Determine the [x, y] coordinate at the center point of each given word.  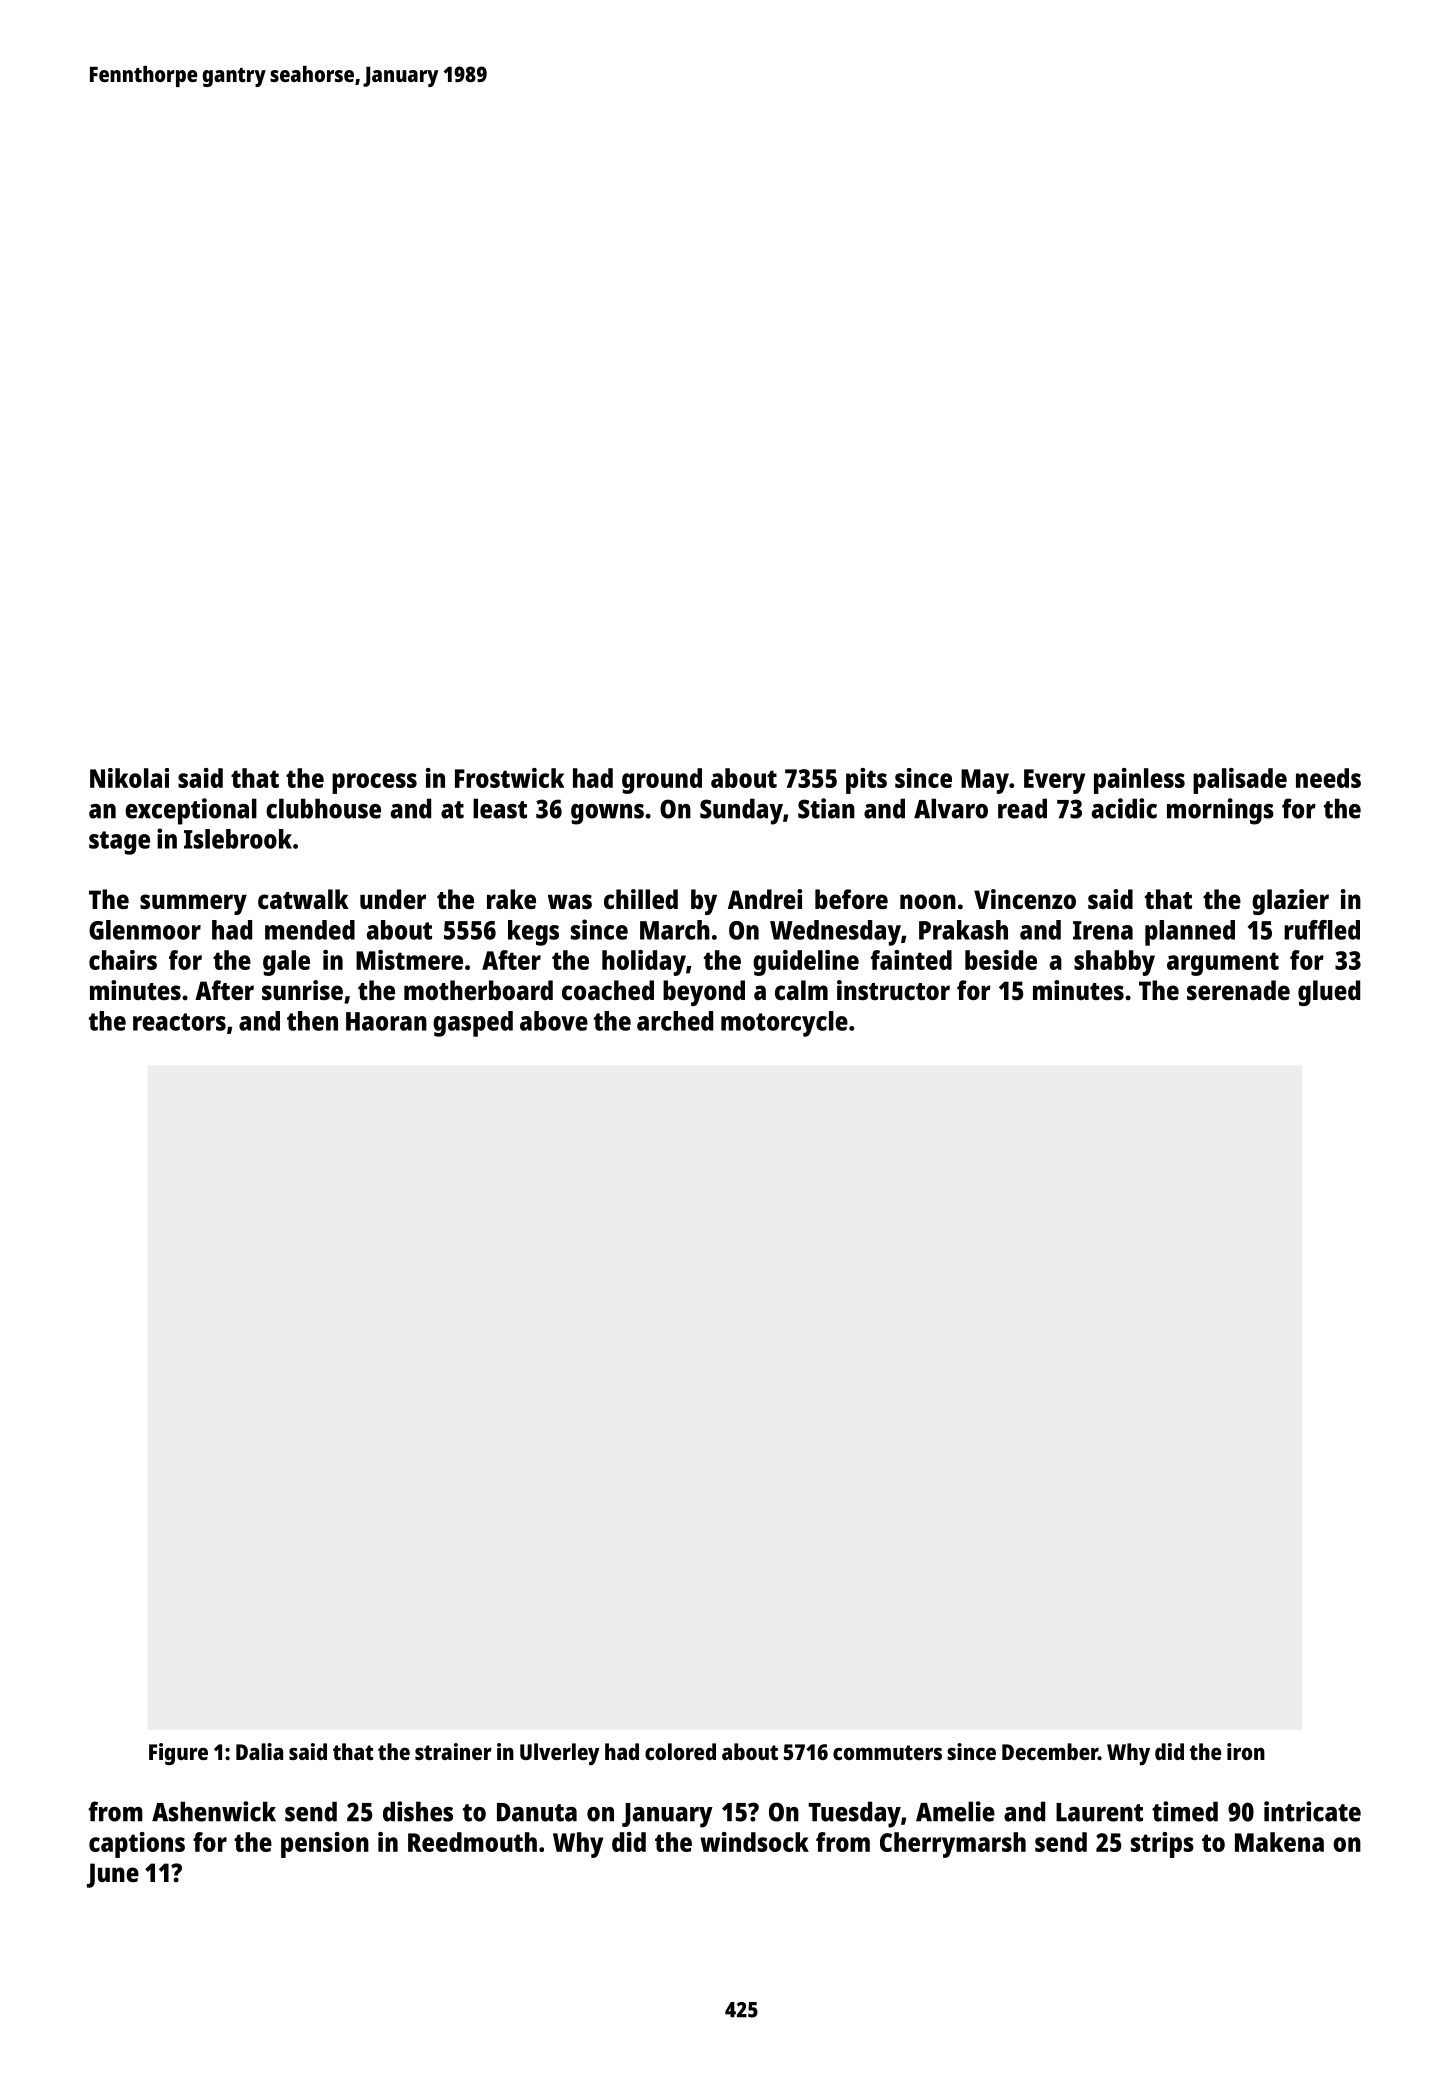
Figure [178, 1754]
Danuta [537, 1812]
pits [866, 781]
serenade [1238, 990]
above [554, 1021]
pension [325, 1845]
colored [680, 1751]
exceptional [191, 811]
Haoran [386, 1021]
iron [1246, 1751]
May [985, 781]
